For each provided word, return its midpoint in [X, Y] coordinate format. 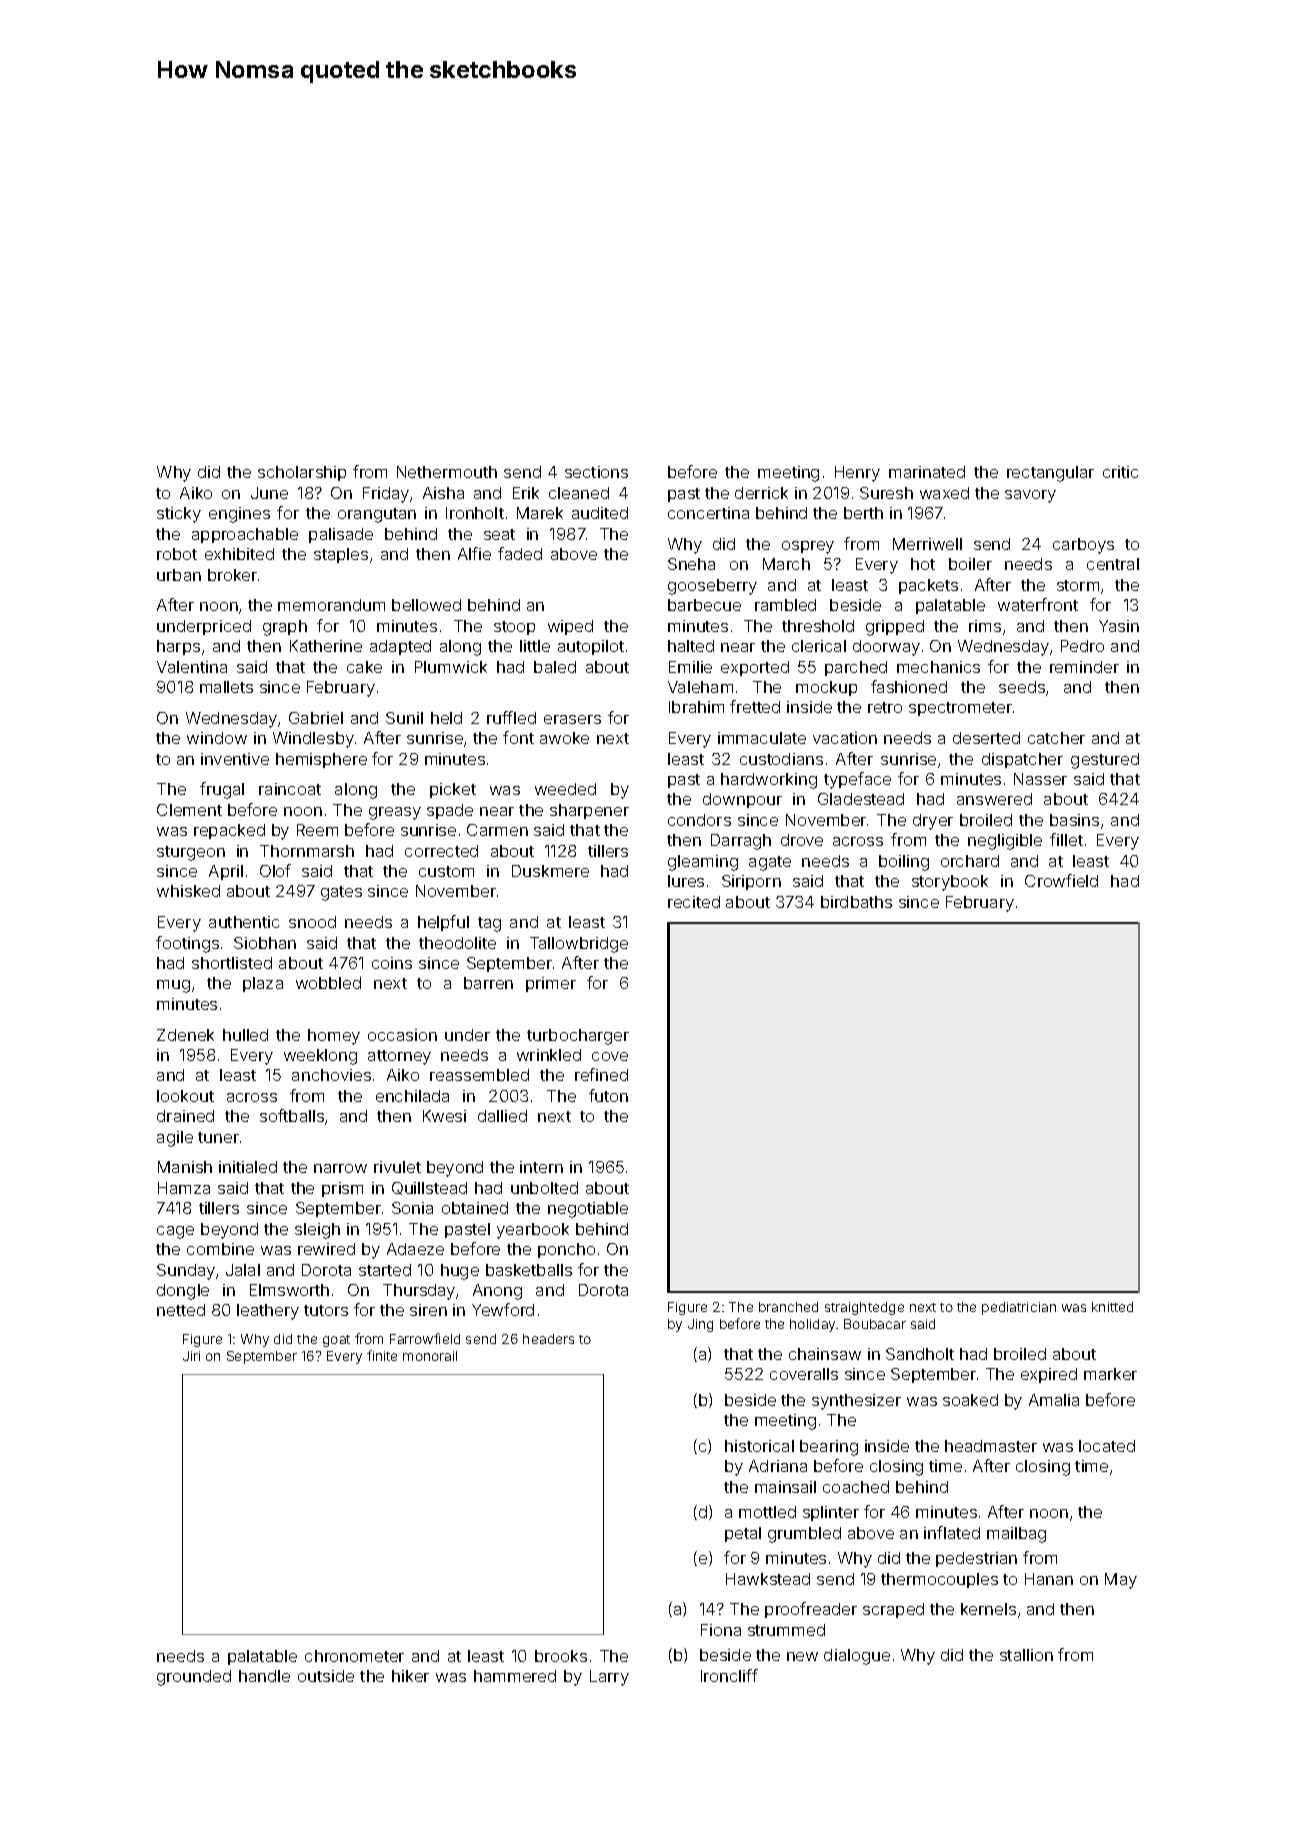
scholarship [302, 473]
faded [520, 553]
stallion [1026, 1655]
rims [985, 626]
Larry [609, 1678]
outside [326, 1676]
